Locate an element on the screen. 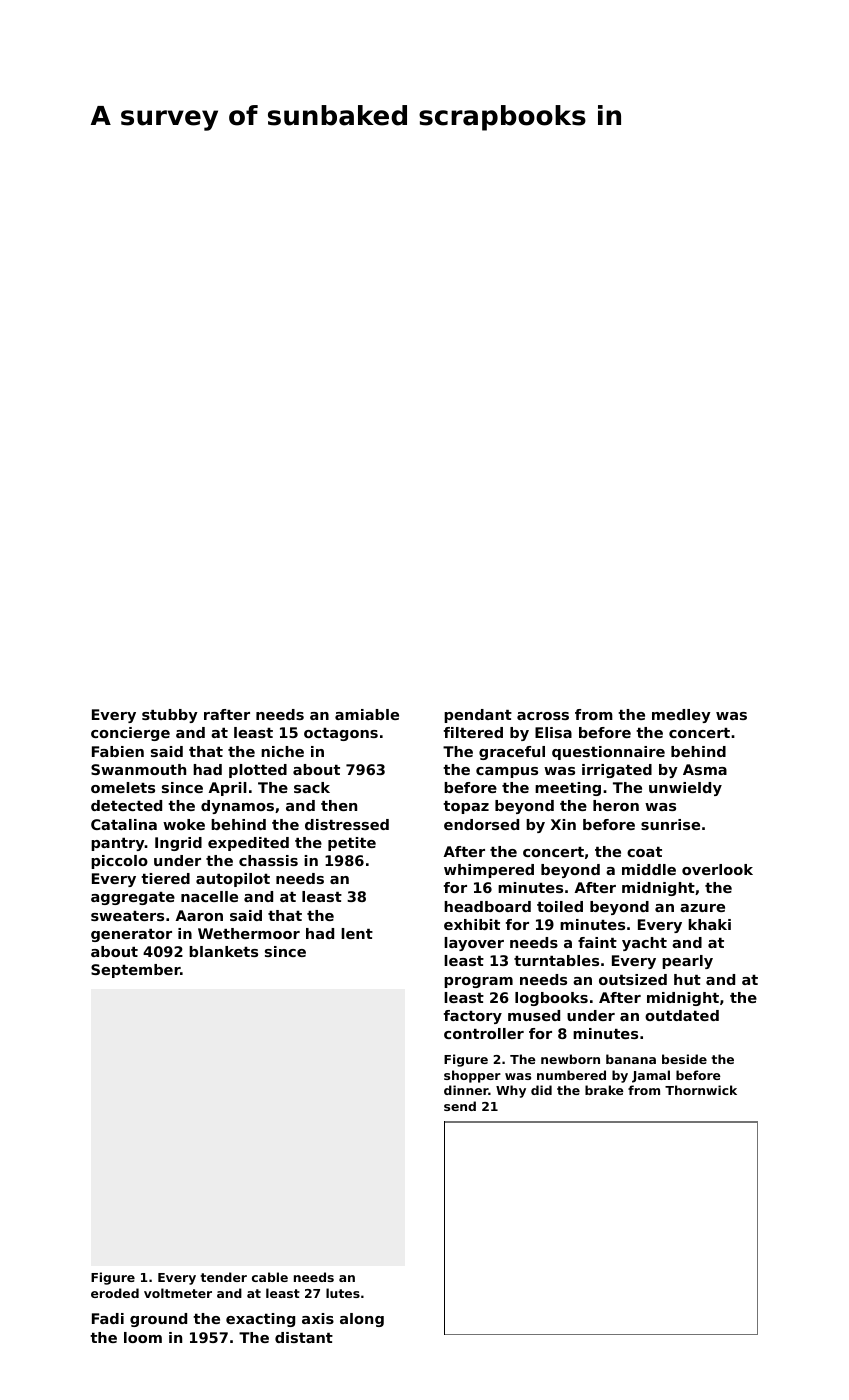 The height and width of the screenshot is (1400, 849). medley is located at coordinates (681, 716).
